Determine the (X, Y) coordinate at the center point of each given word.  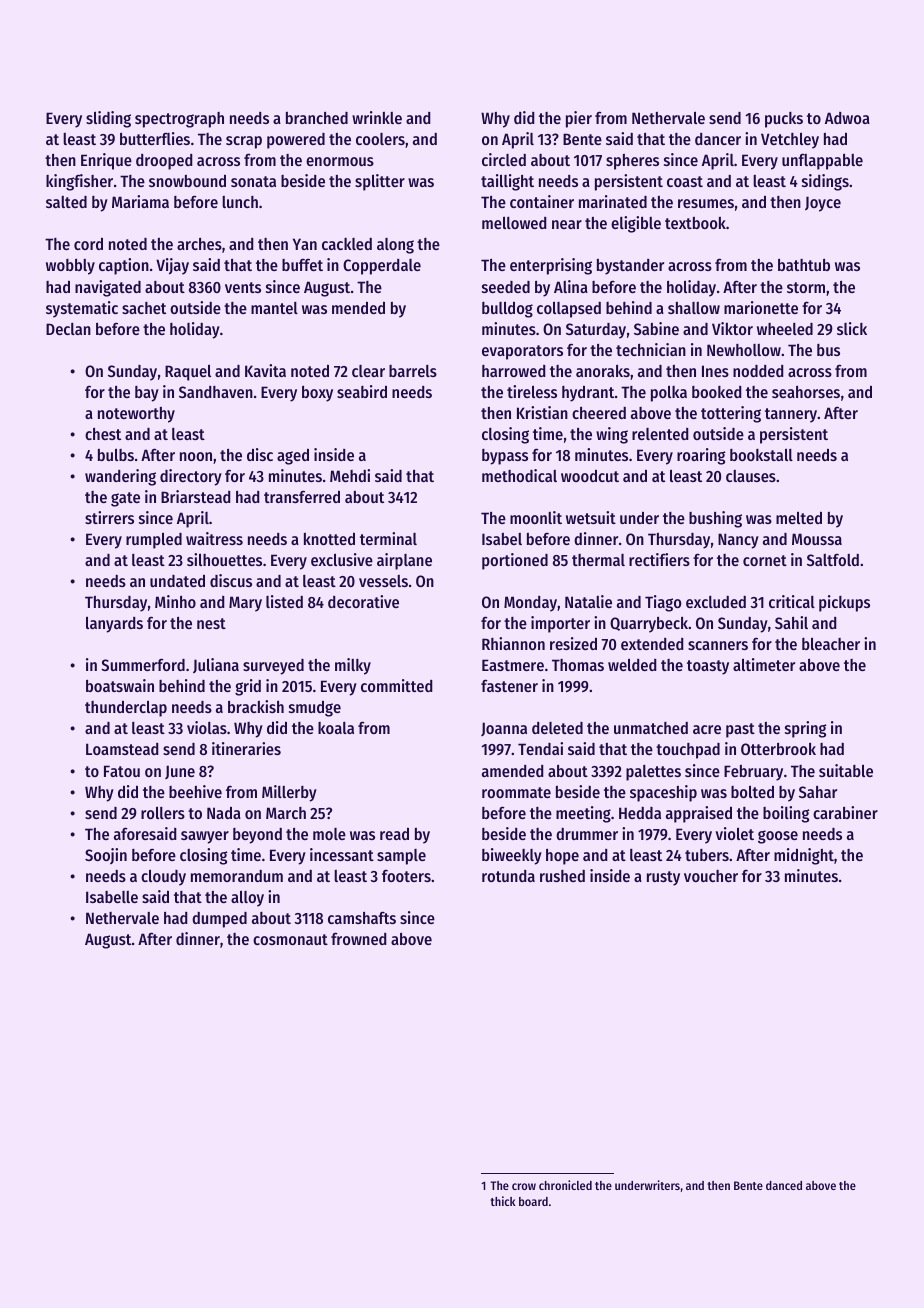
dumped (219, 920)
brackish (256, 706)
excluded (716, 602)
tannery (791, 415)
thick (502, 1201)
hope (562, 857)
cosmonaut (290, 939)
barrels (413, 371)
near (567, 224)
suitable (846, 770)
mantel (274, 308)
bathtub (804, 265)
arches (199, 244)
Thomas (578, 665)
